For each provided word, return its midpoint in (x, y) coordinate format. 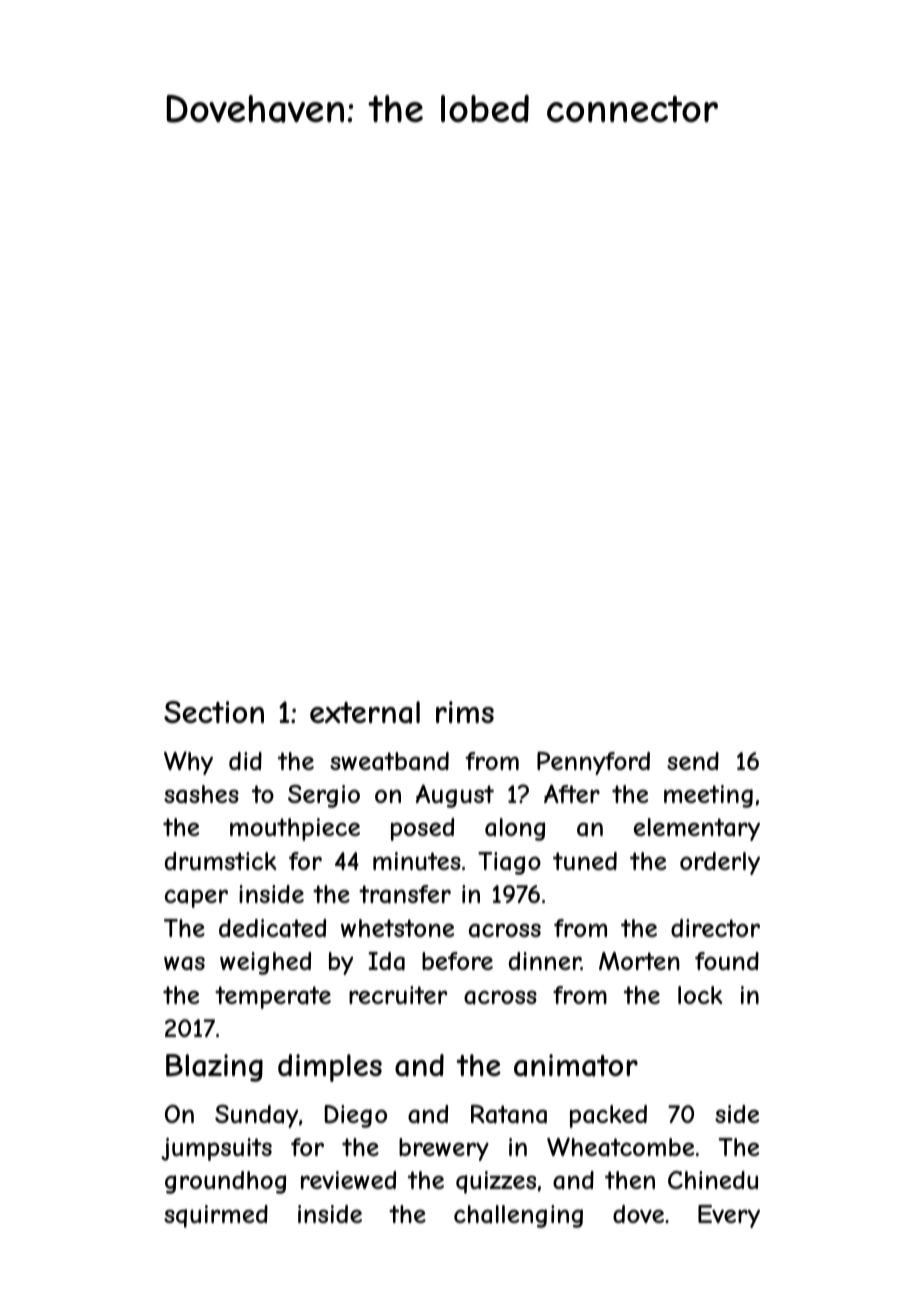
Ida (386, 961)
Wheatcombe (620, 1147)
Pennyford (593, 763)
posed (422, 829)
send (693, 761)
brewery (444, 1149)
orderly (720, 863)
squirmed (216, 1216)
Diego (356, 1116)
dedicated (272, 928)
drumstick (221, 861)
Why (188, 763)
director (715, 928)
